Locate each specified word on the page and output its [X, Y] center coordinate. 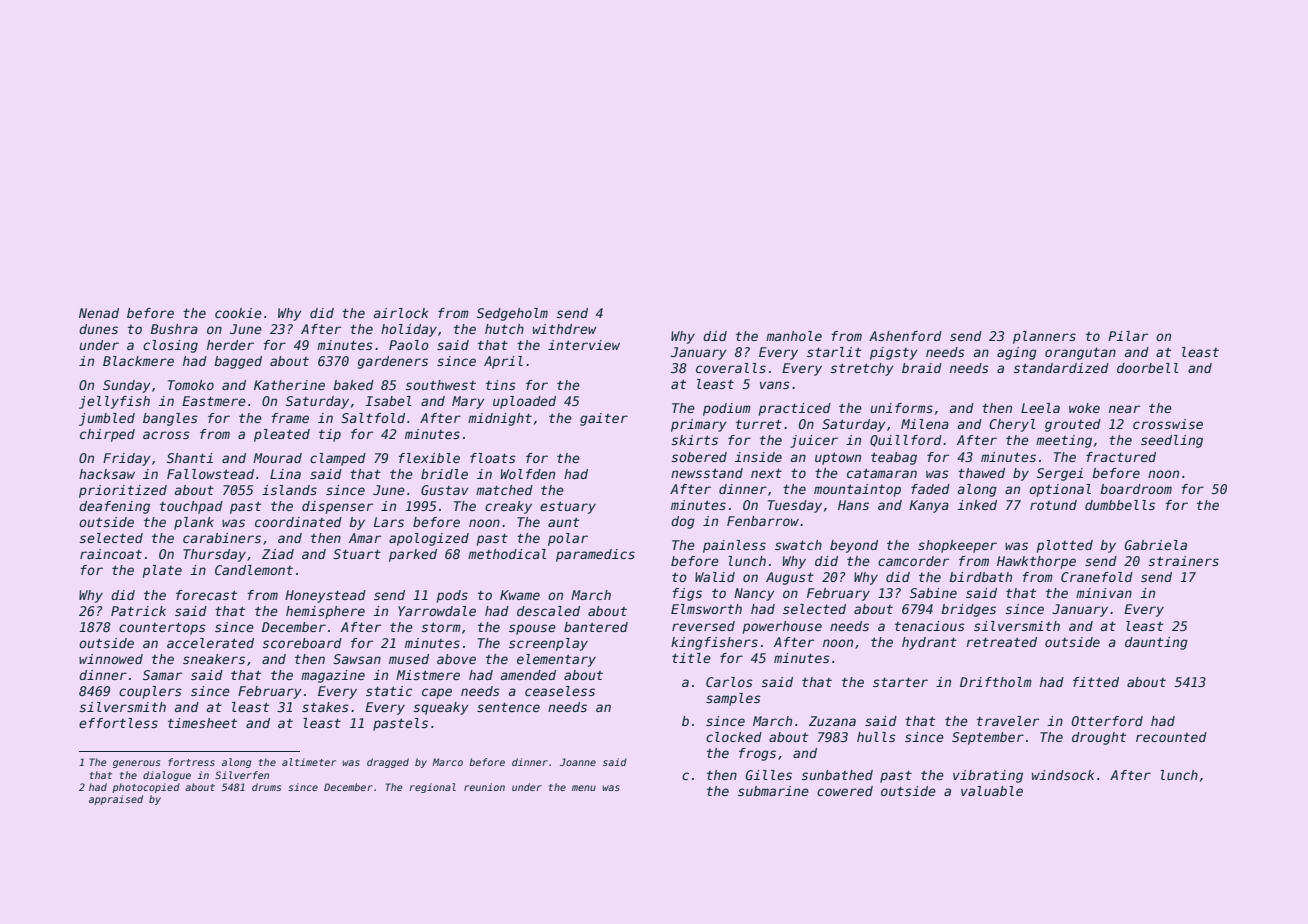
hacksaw [107, 474]
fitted [1096, 682]
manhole [794, 336]
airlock [400, 313]
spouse [532, 629]
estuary [568, 507]
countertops [162, 628]
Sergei [1060, 474]
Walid [715, 577]
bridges [968, 610]
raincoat [111, 554]
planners [1044, 337]
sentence [508, 707]
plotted [1065, 546]
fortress [191, 762]
